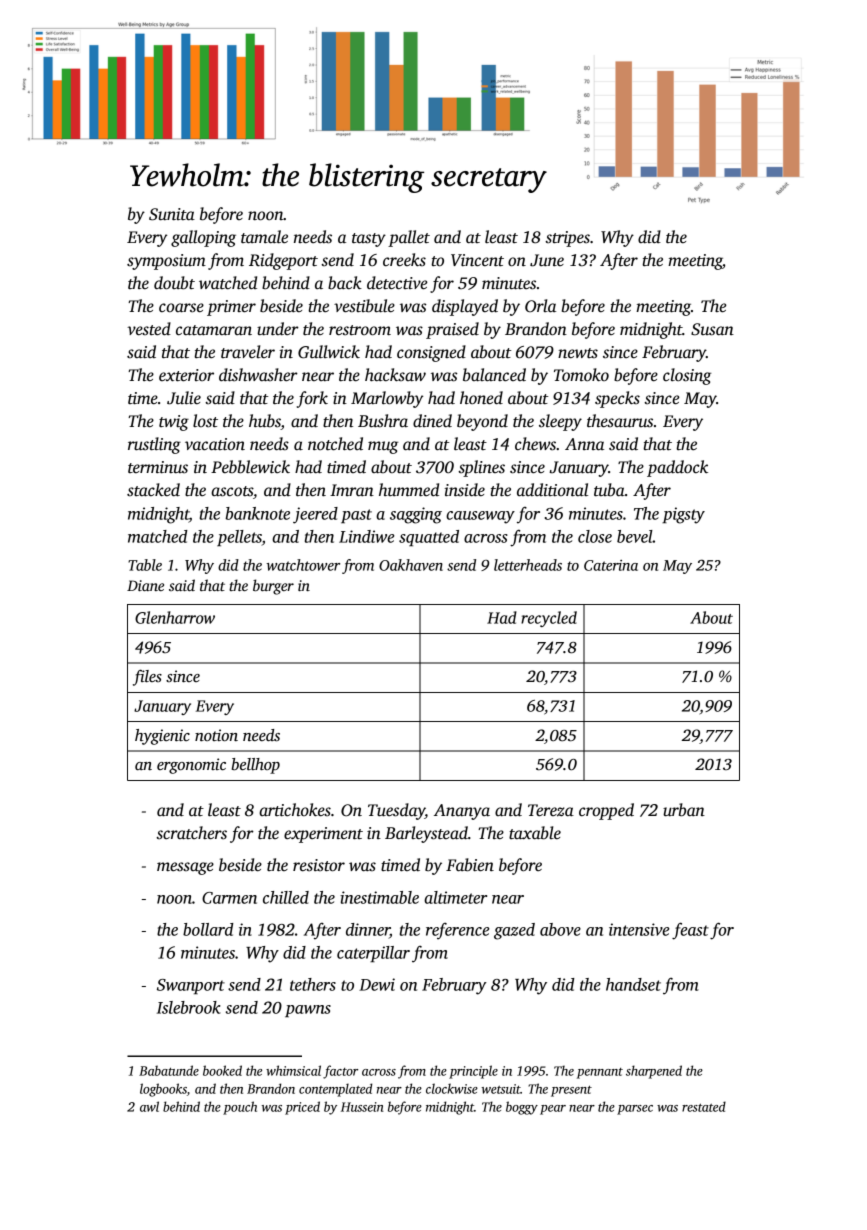 This page has height=1230, width=867. Describe the element at coordinates (567, 239) in the page. I see `stripes` at that location.
